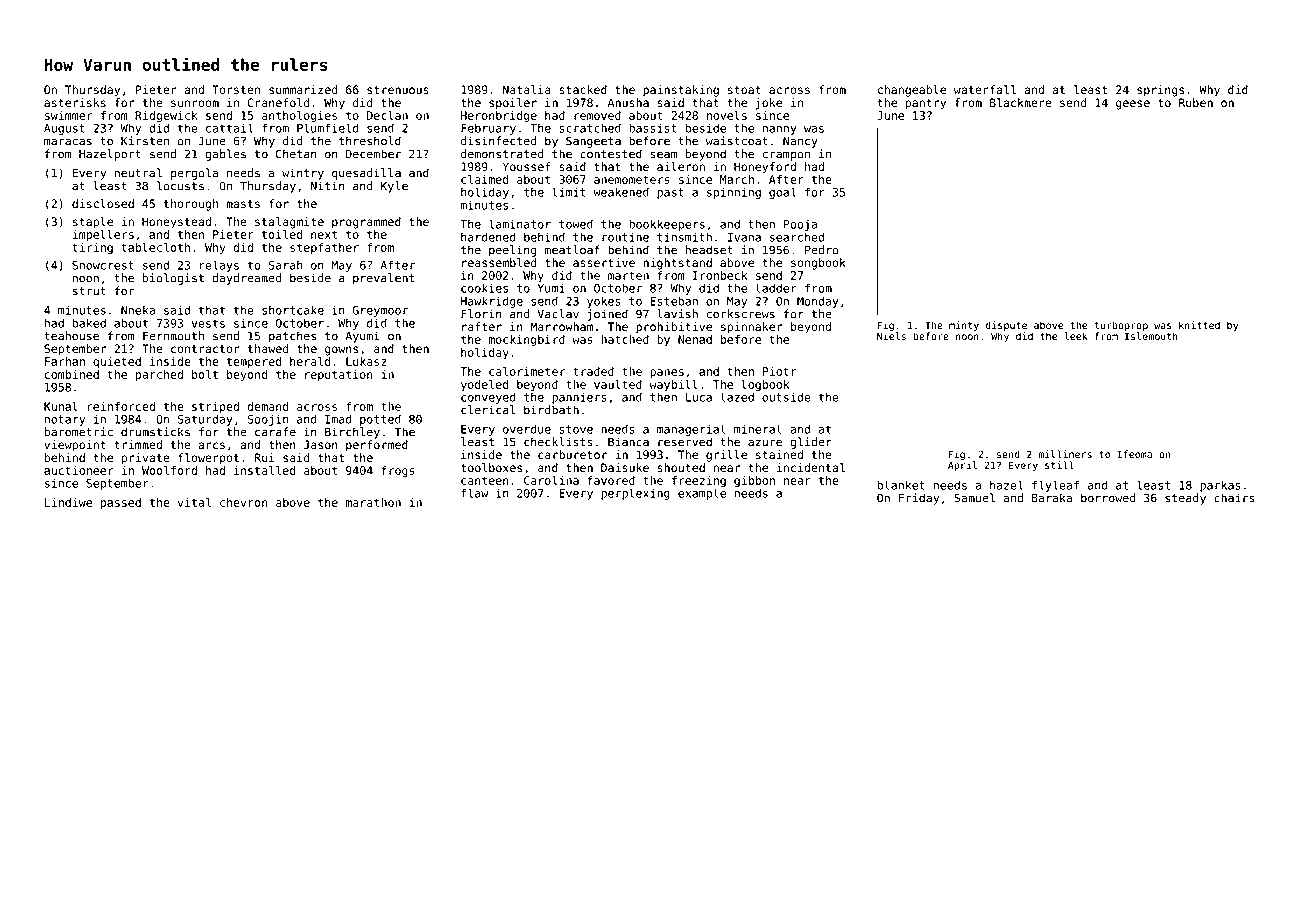 This page has height=924, width=1308. I want to click on disclosed, so click(103, 203).
